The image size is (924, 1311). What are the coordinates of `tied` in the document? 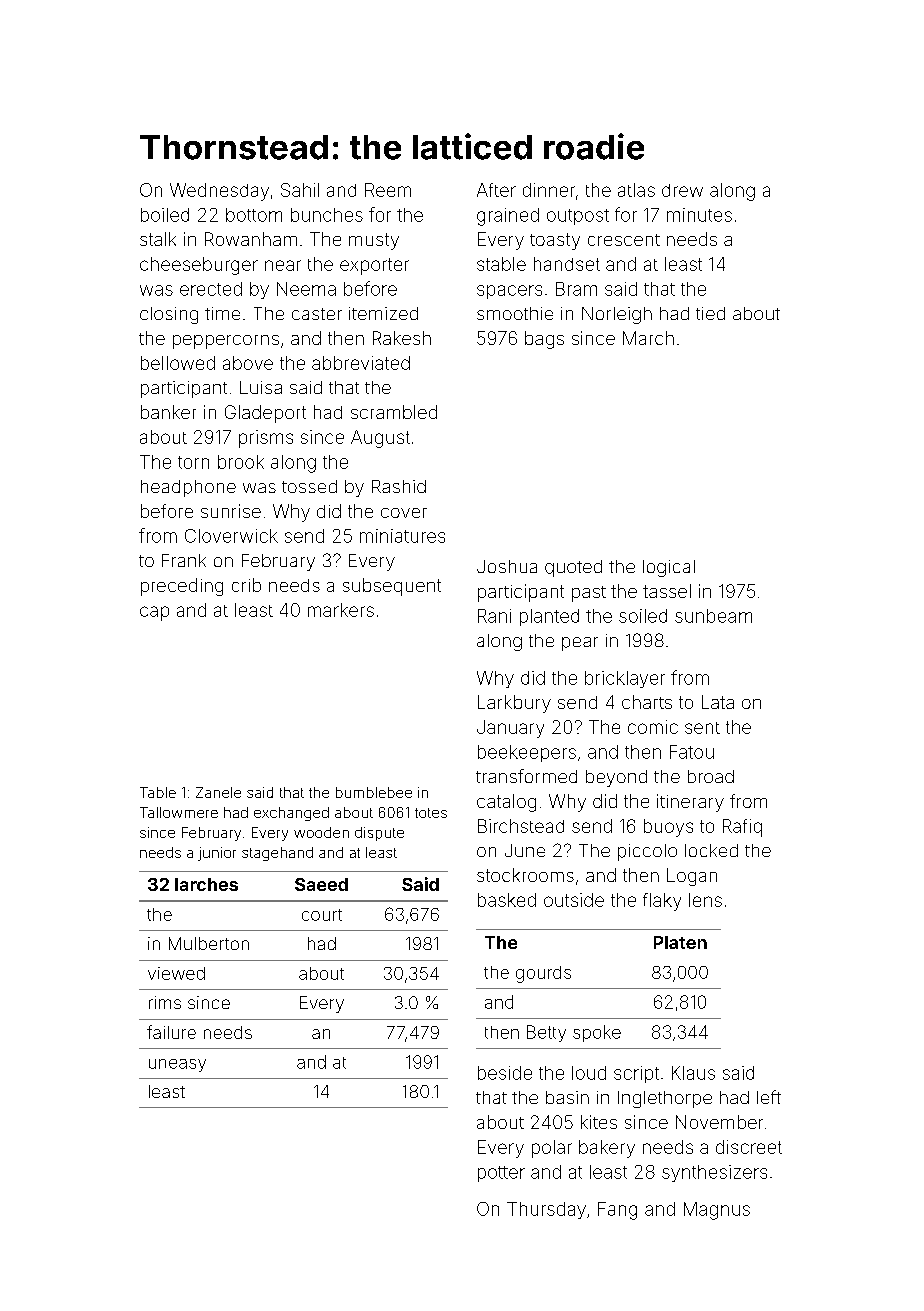 It's located at (710, 313).
